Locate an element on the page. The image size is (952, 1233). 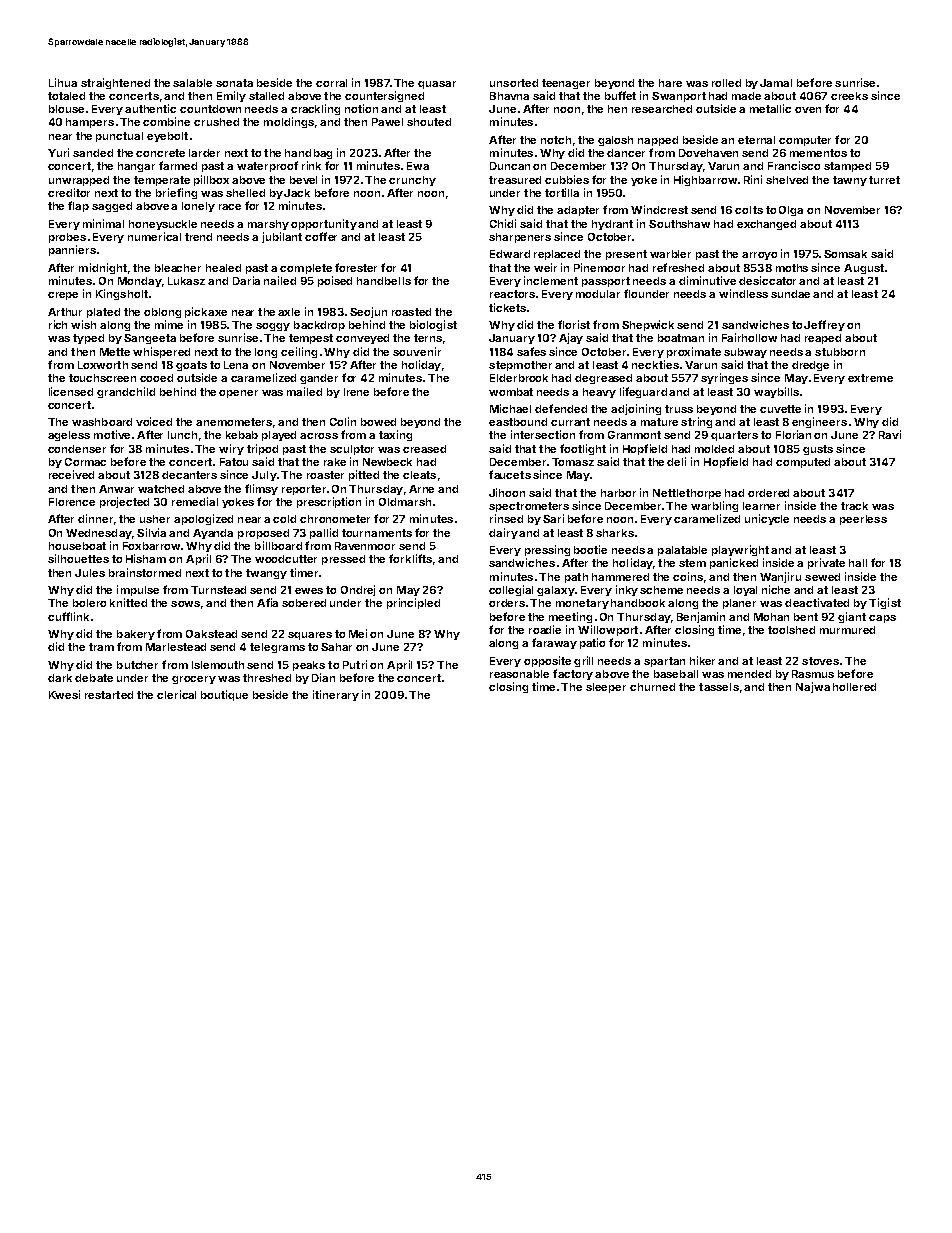
Chidi is located at coordinates (503, 223).
